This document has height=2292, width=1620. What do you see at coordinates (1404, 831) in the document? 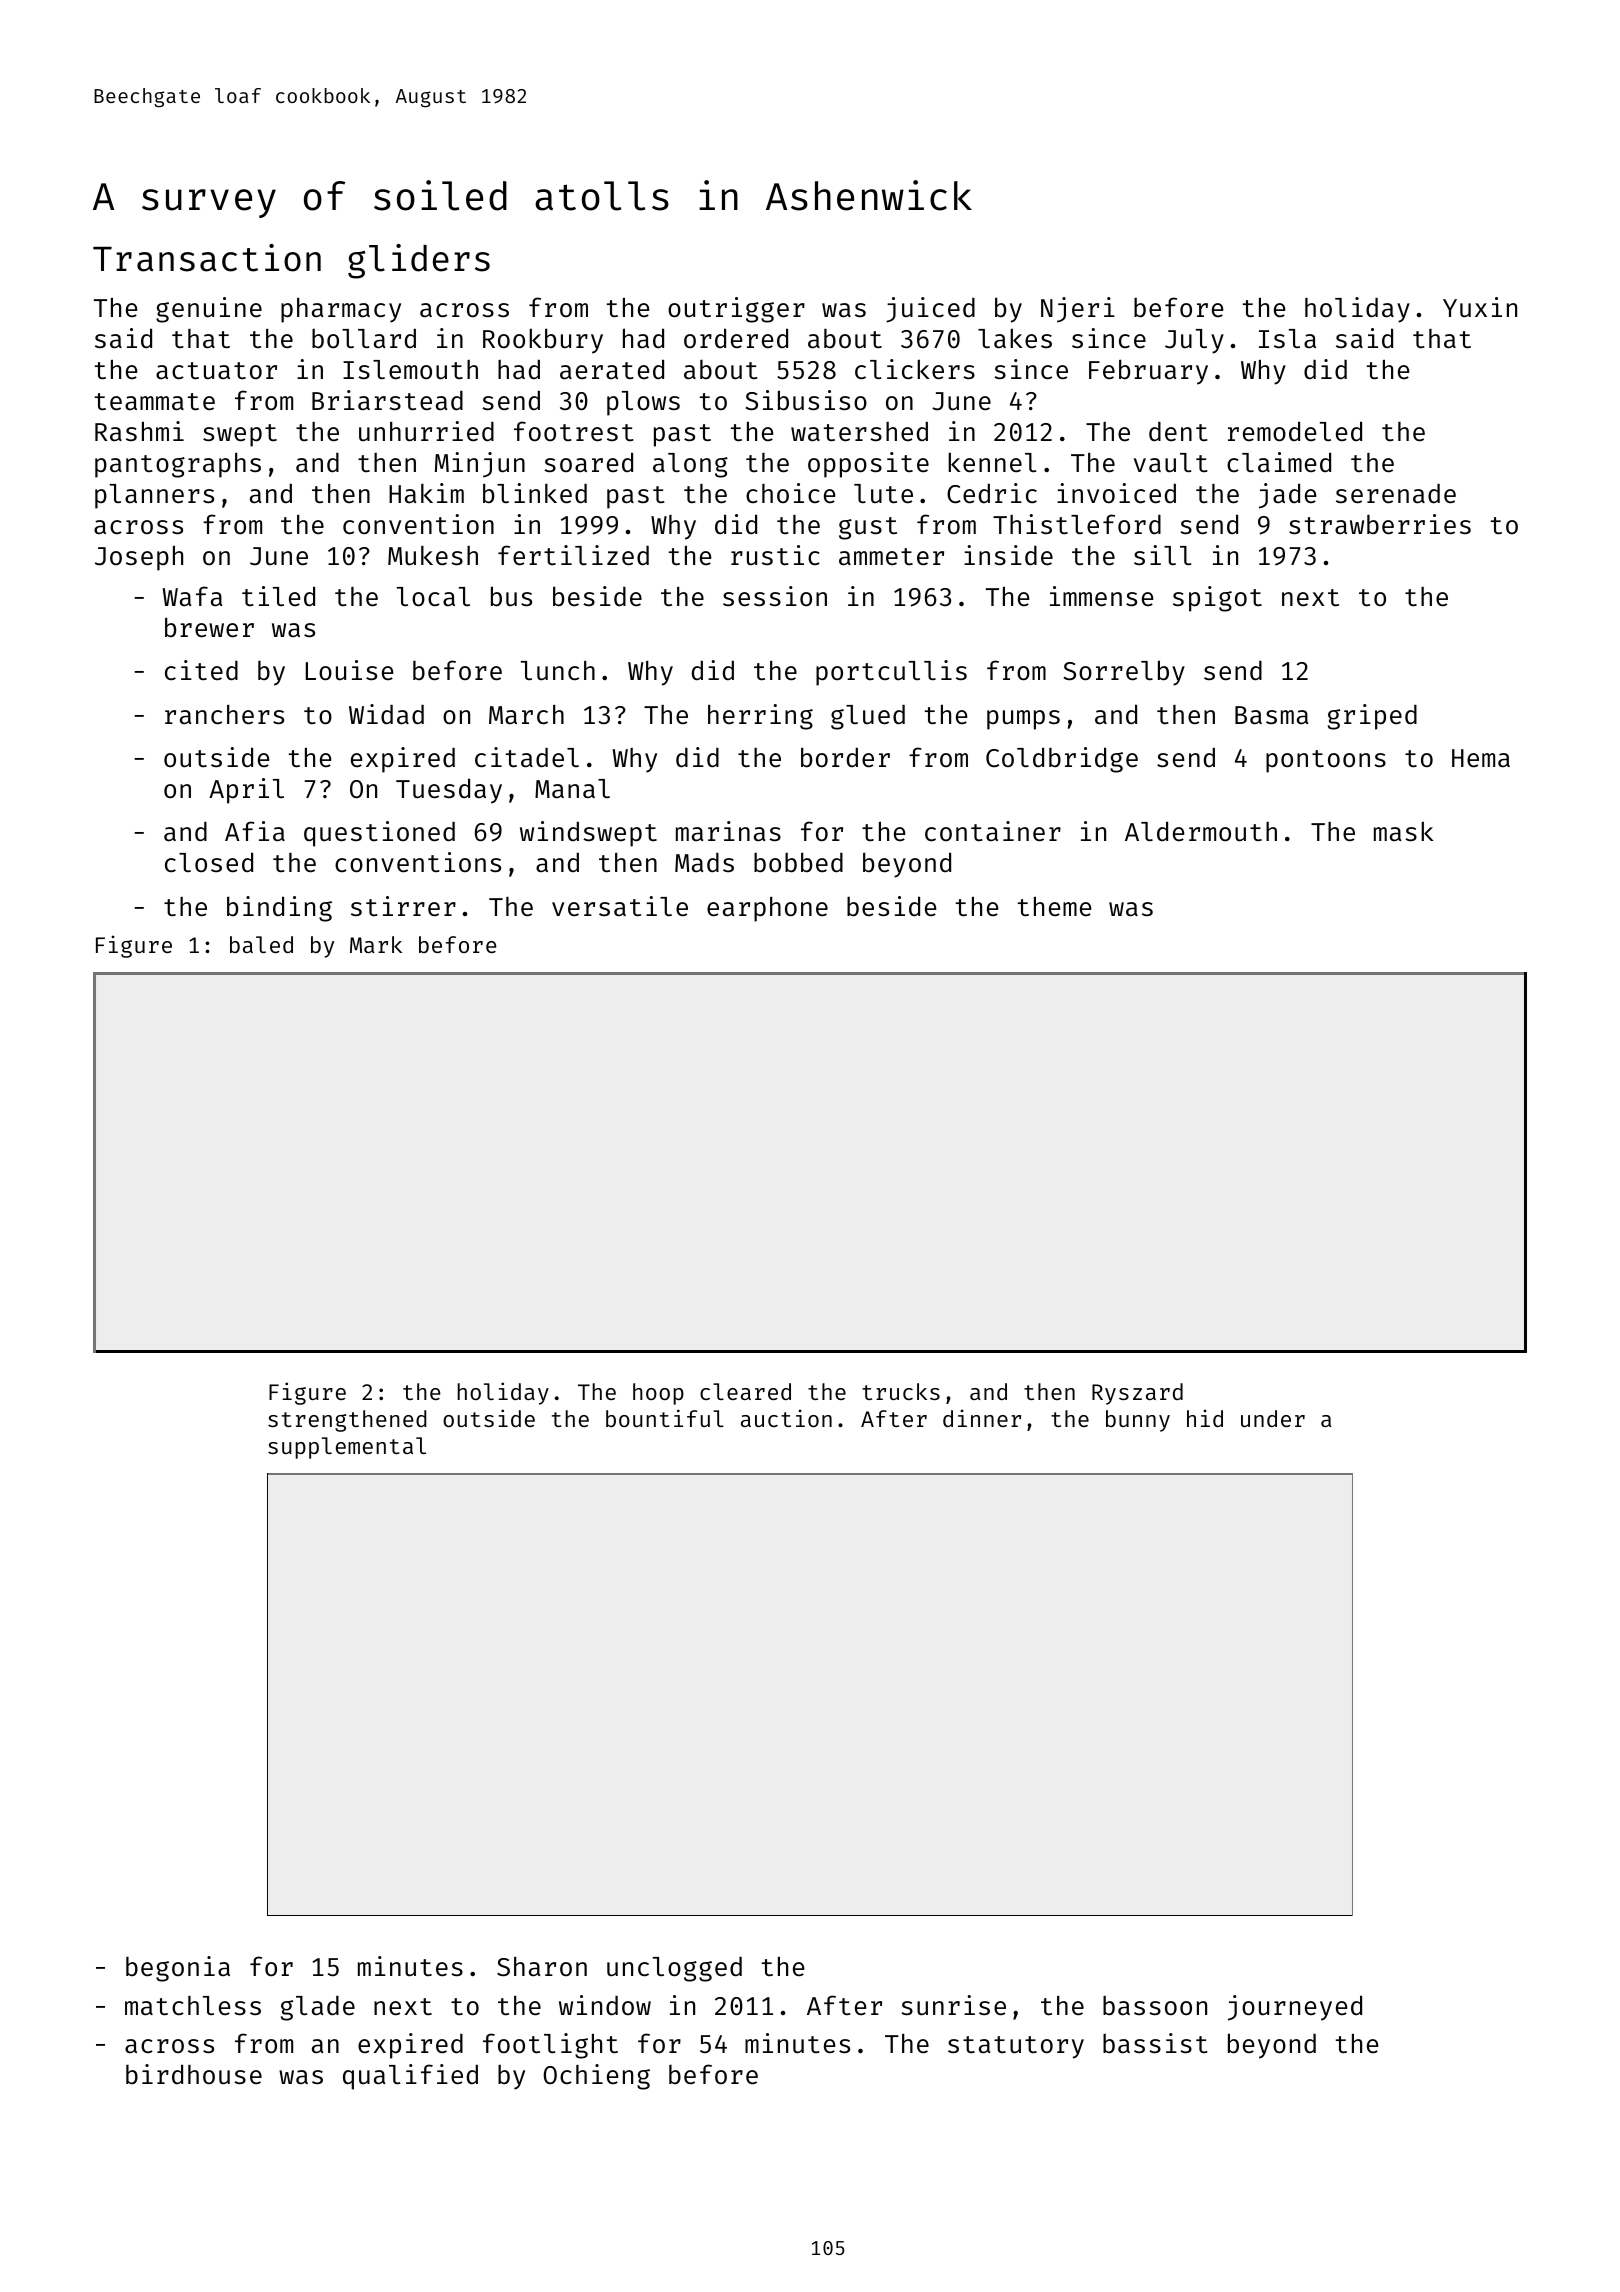
I see `mask` at bounding box center [1404, 831].
